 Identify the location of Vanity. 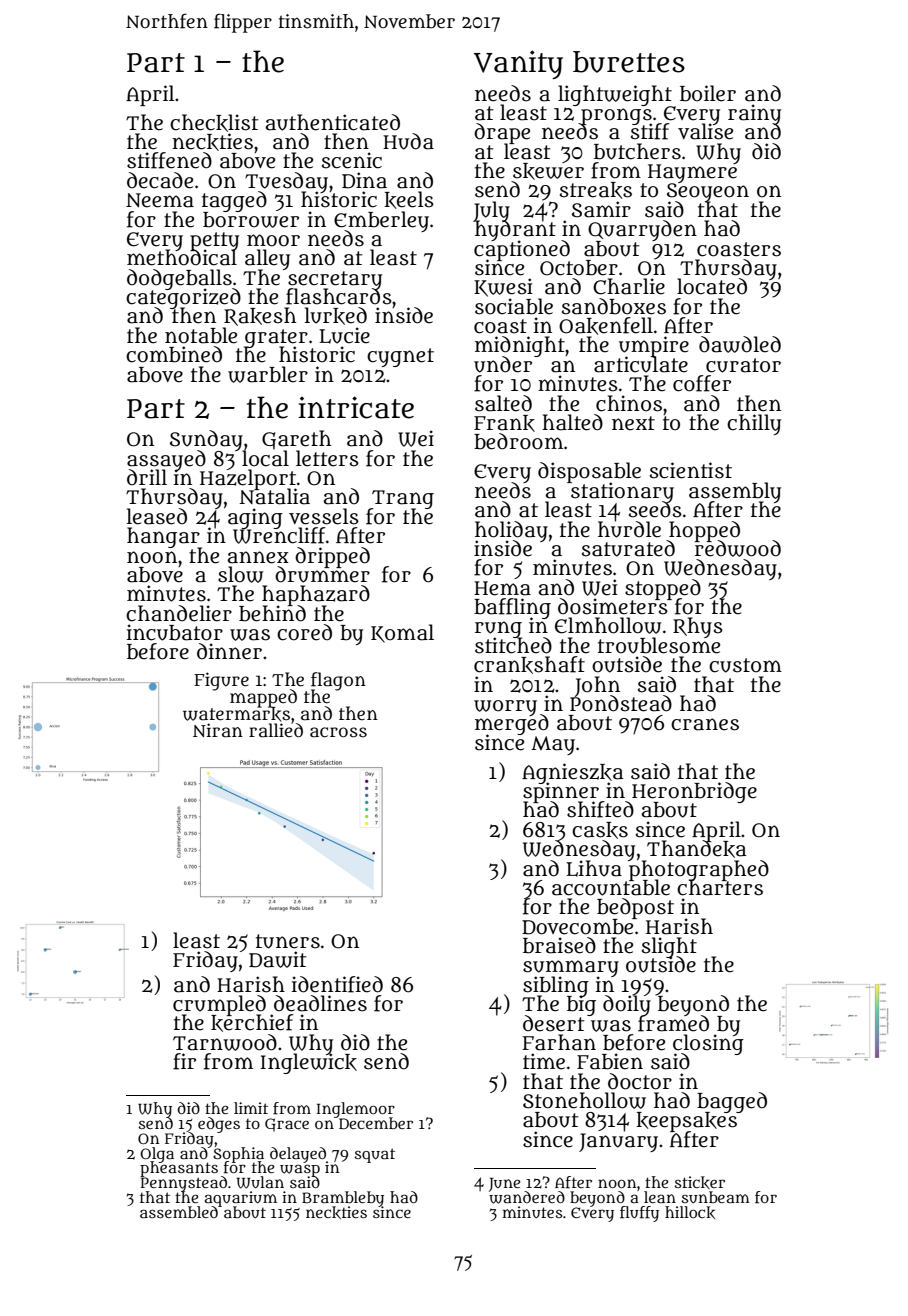
(518, 64).
